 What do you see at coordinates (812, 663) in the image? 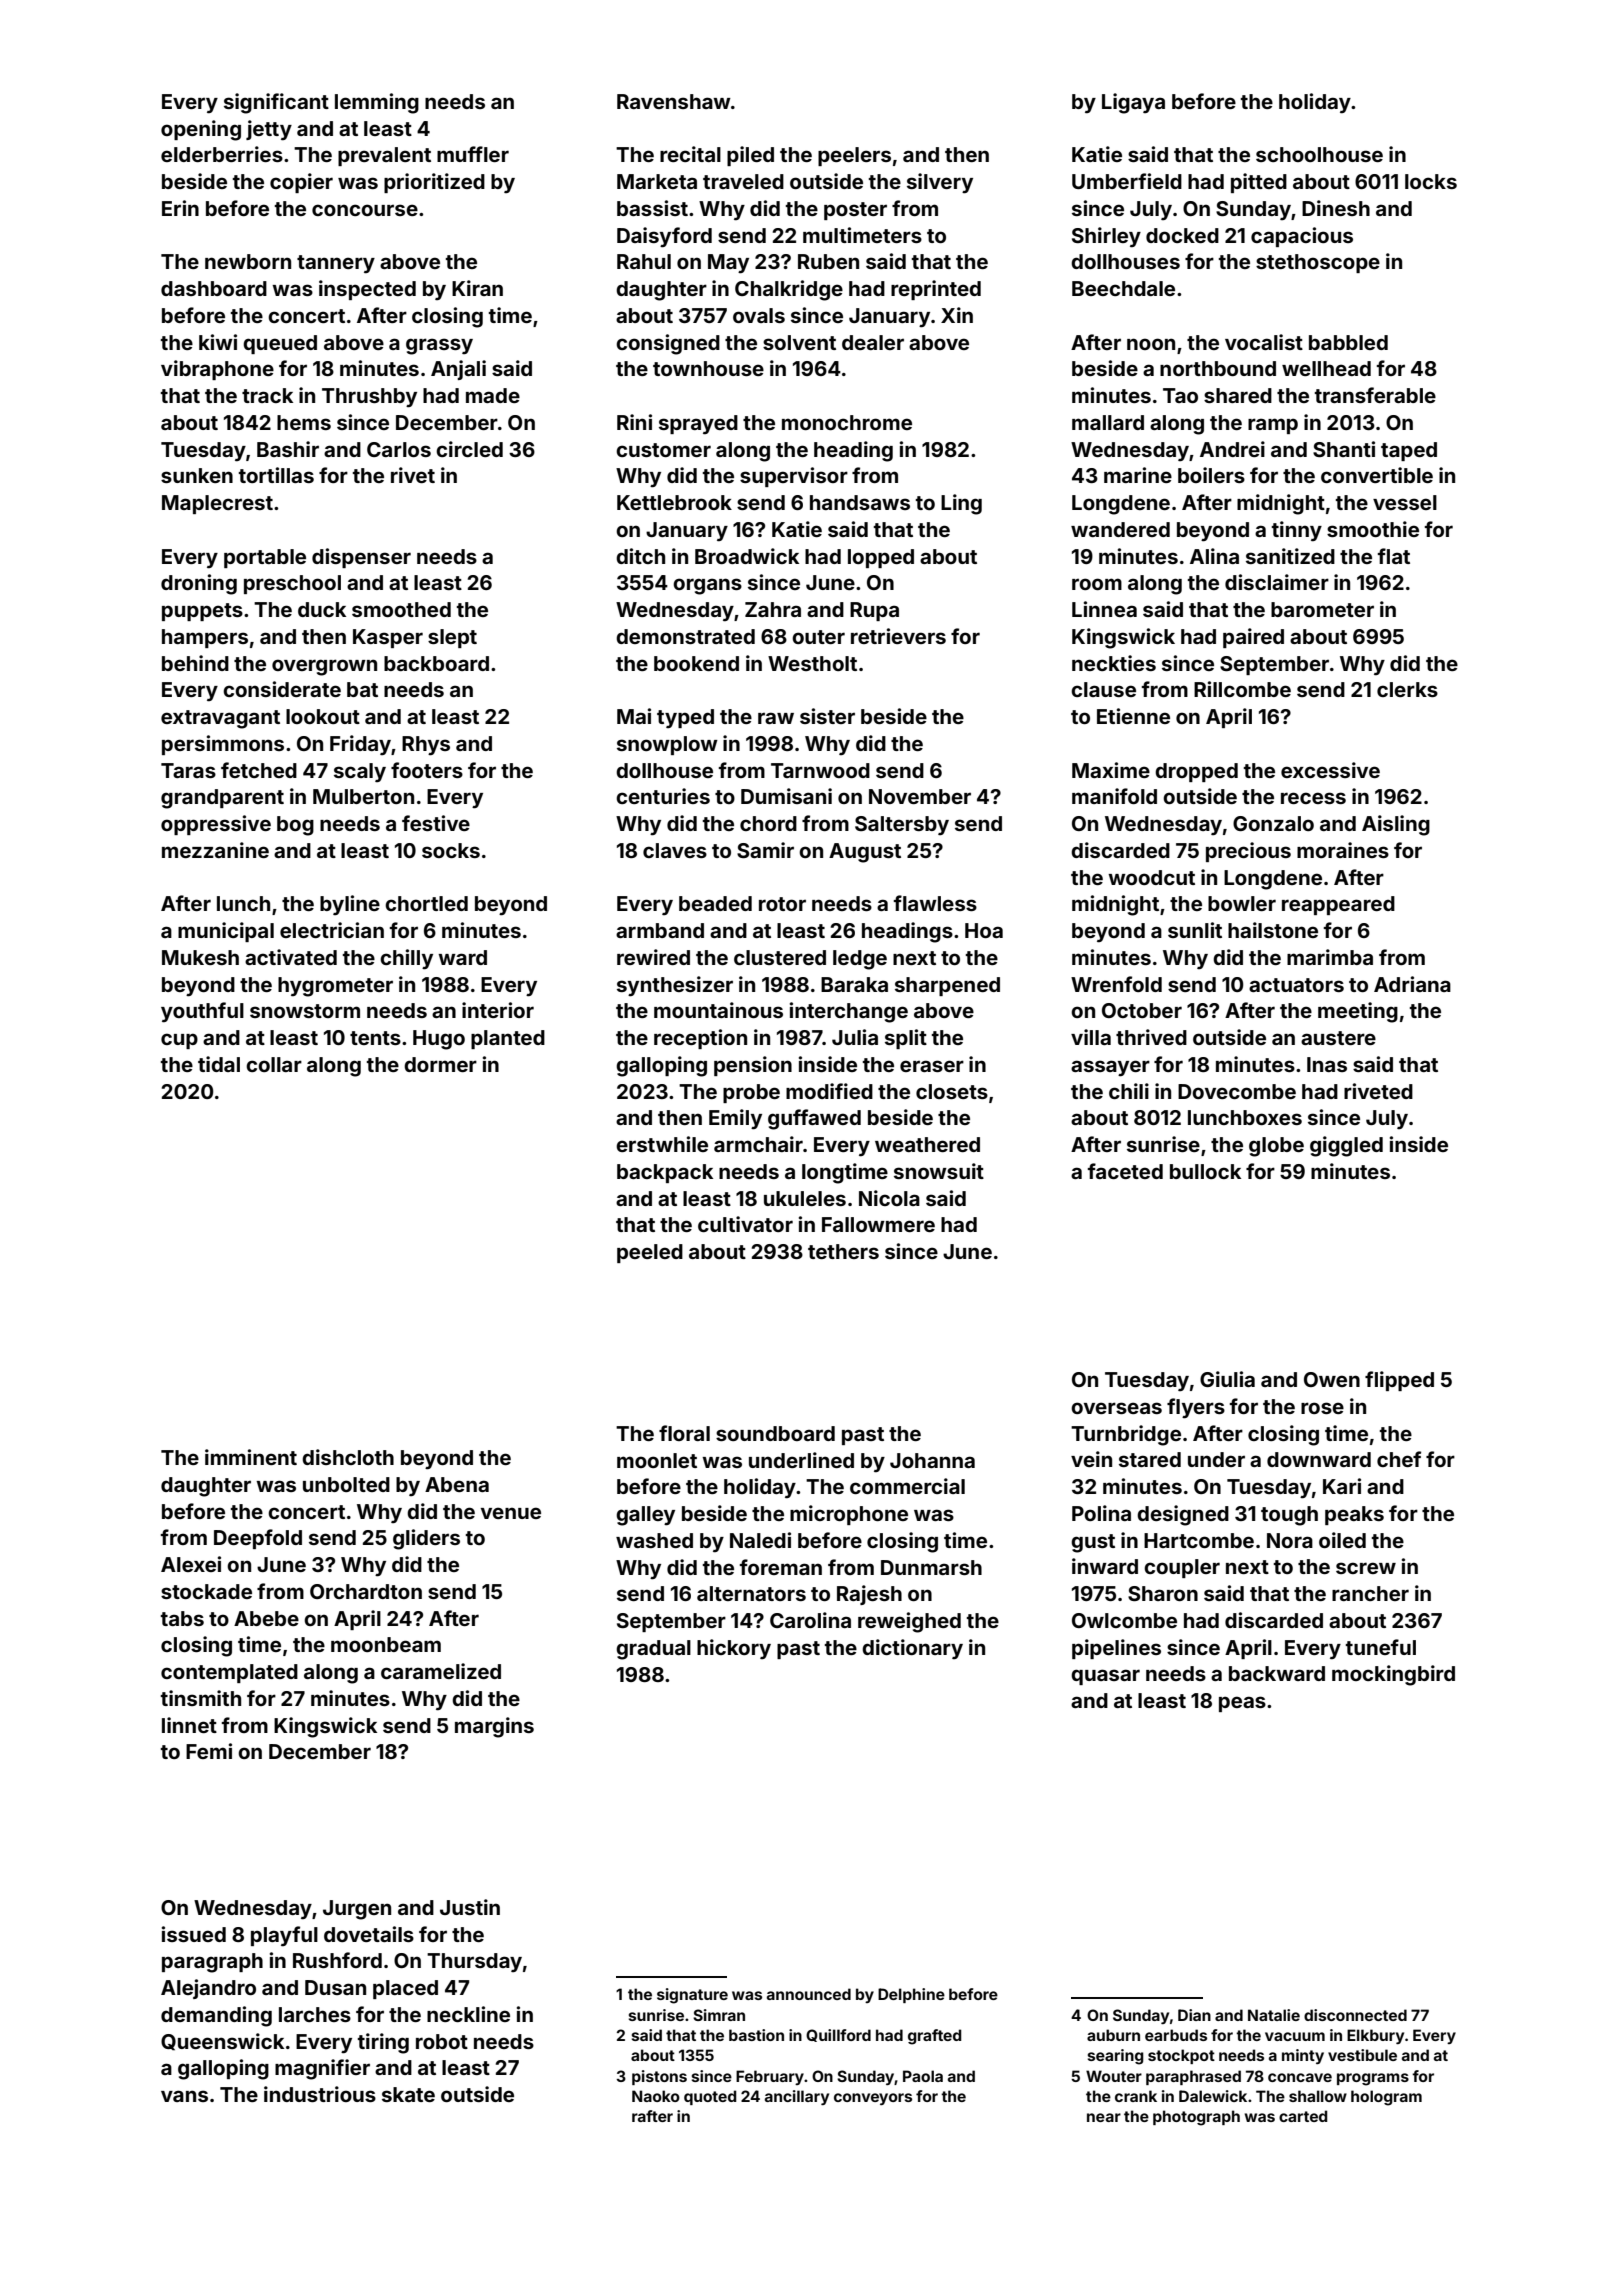
I see `Westholt` at bounding box center [812, 663].
